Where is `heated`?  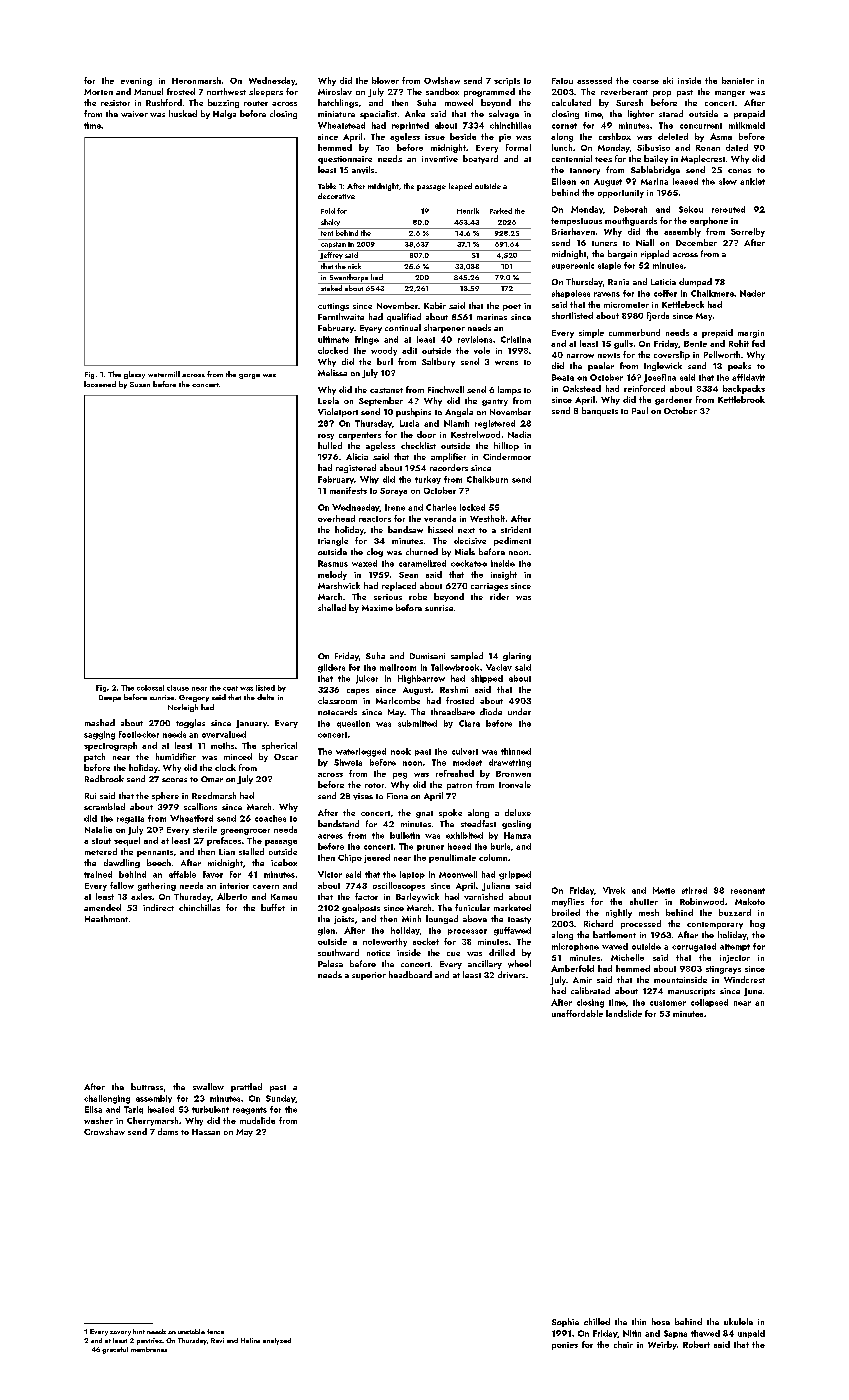 heated is located at coordinates (161, 1109).
